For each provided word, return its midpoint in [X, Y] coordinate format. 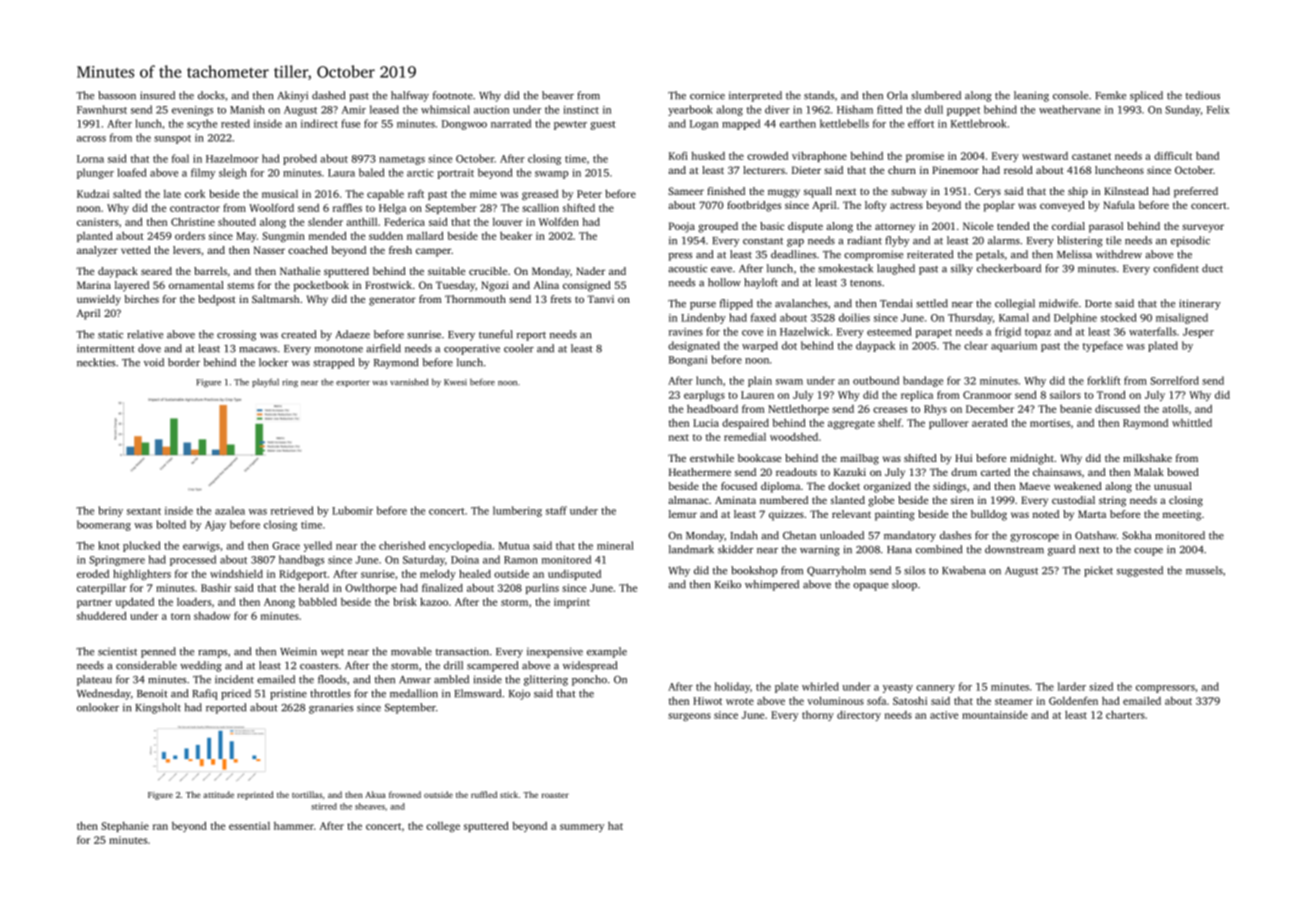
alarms [1004, 240]
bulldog [989, 515]
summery [582, 828]
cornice [707, 96]
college [443, 827]
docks [211, 95]
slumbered [936, 95]
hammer [294, 826]
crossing [236, 335]
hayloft [761, 283]
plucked [142, 546]
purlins [542, 588]
